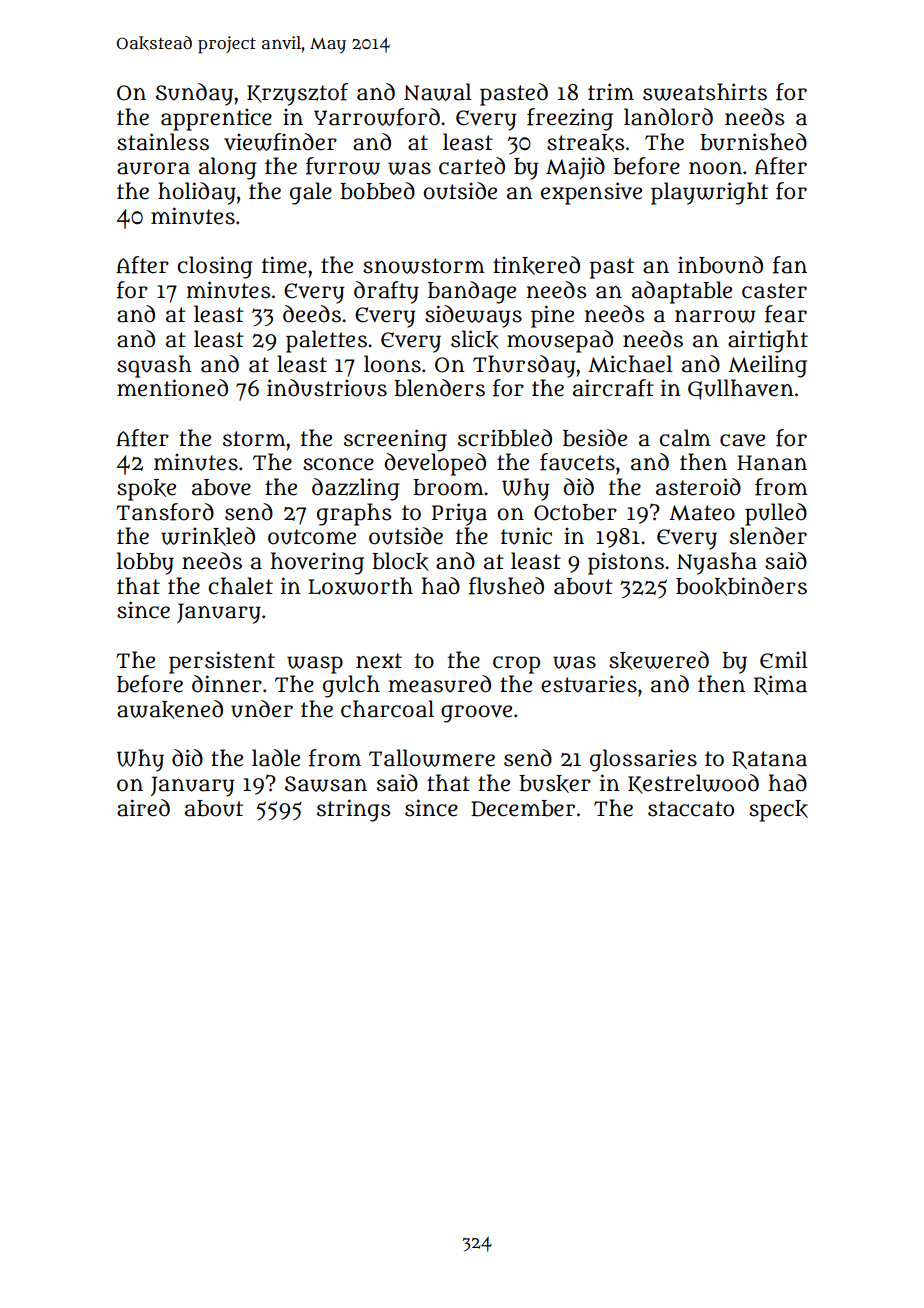 The height and width of the screenshot is (1308, 924). I want to click on awakened, so click(170, 709).
